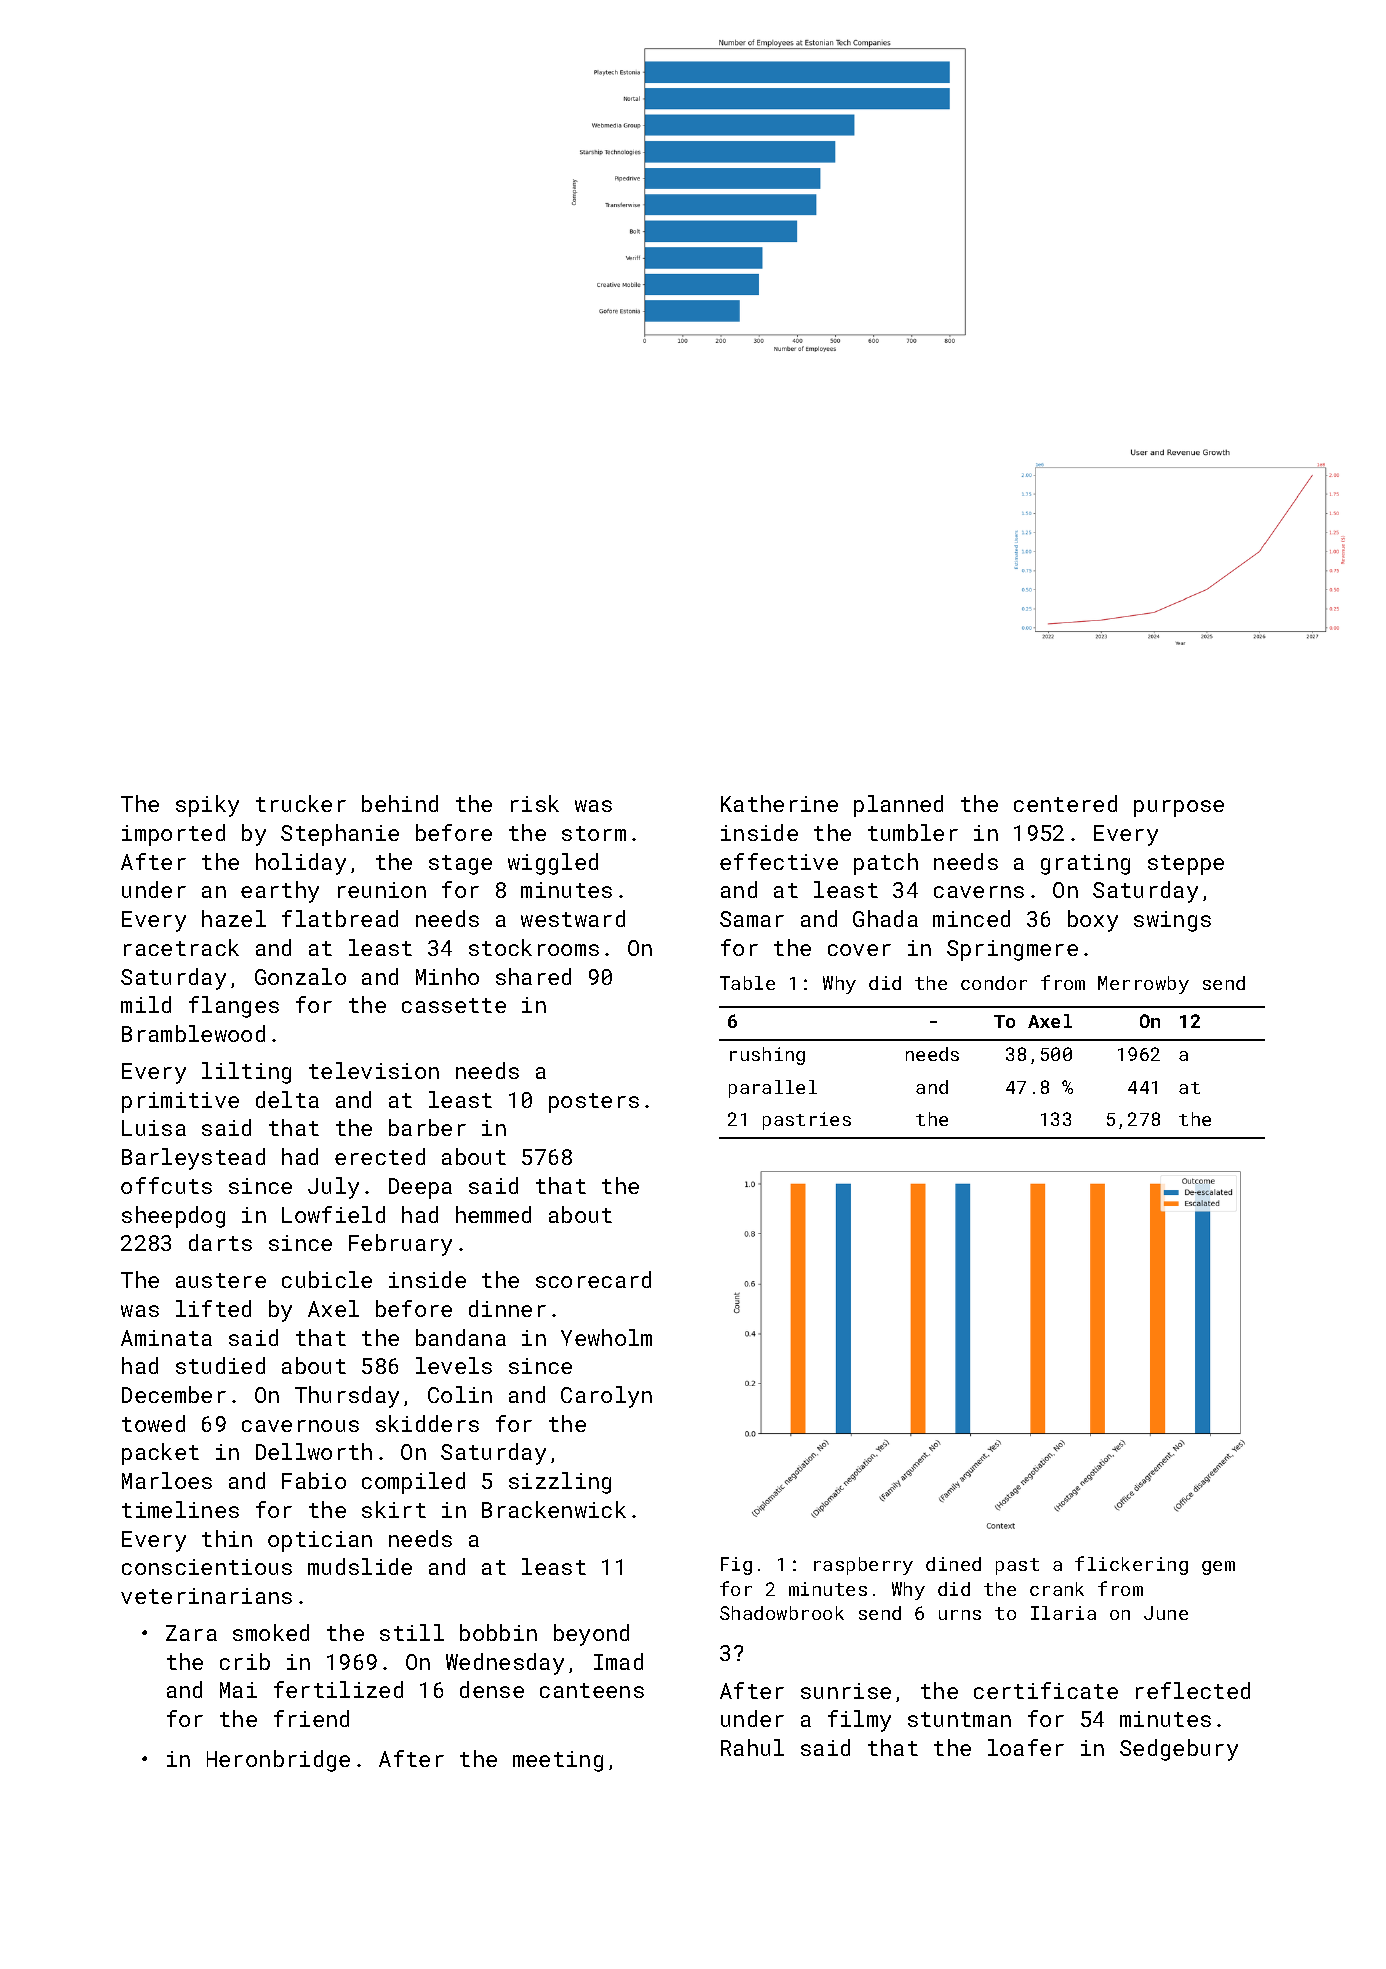 This screenshot has width=1386, height=1969. Describe the element at coordinates (1218, 1568) in the screenshot. I see `gem` at that location.
